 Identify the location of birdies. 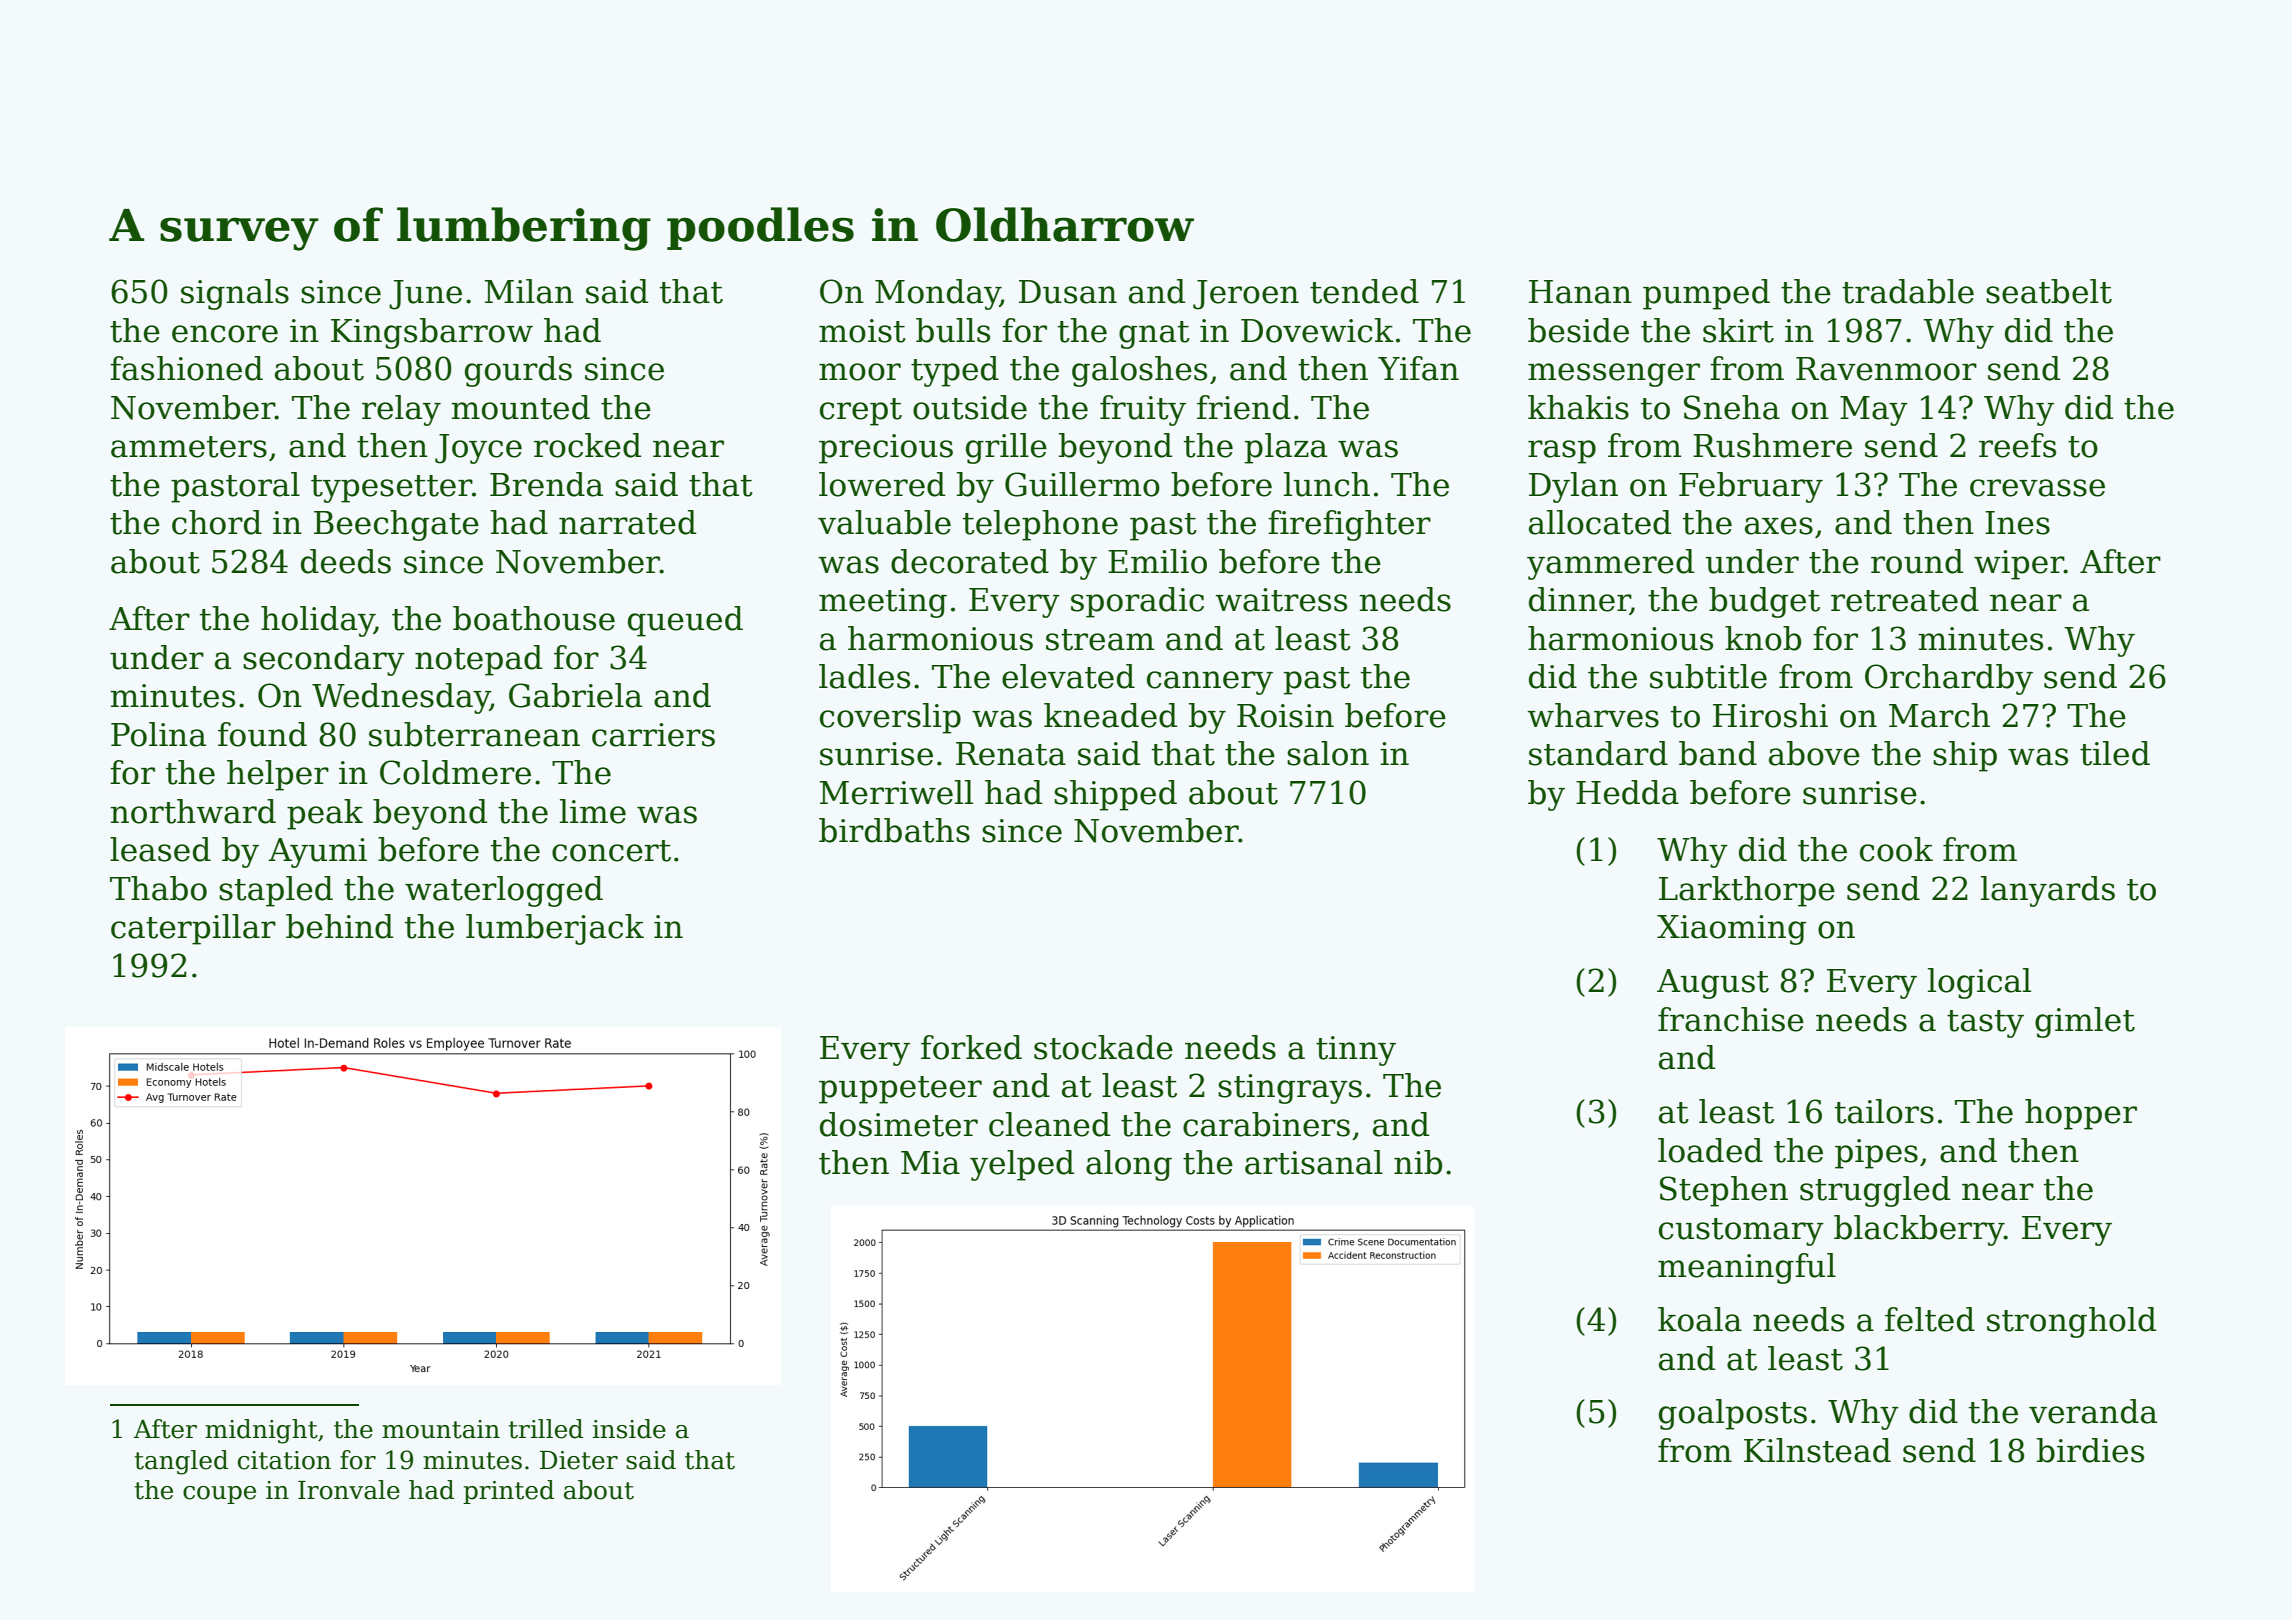
(2090, 1450).
